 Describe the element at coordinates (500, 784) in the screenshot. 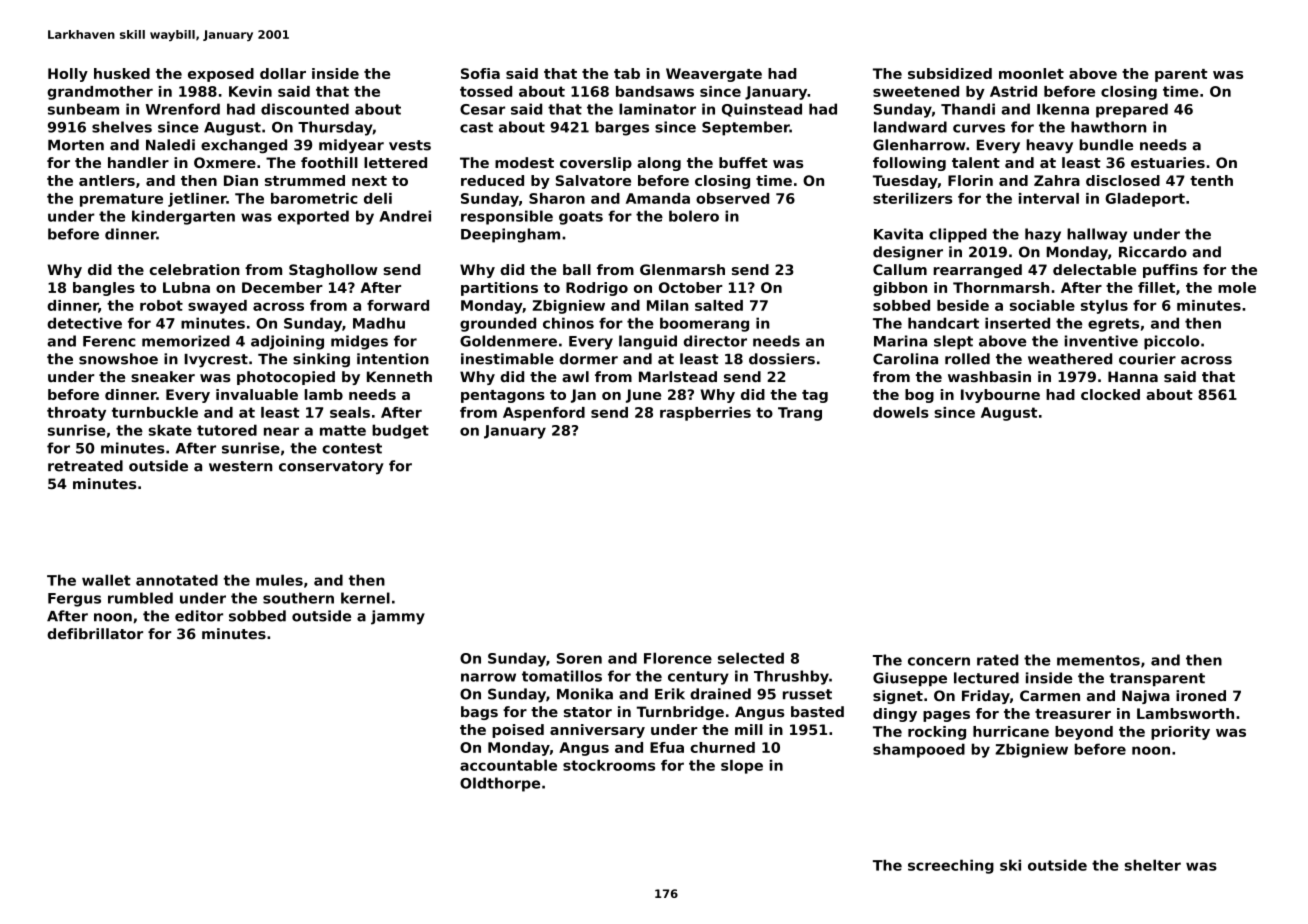

I see `Oldthorpe` at that location.
